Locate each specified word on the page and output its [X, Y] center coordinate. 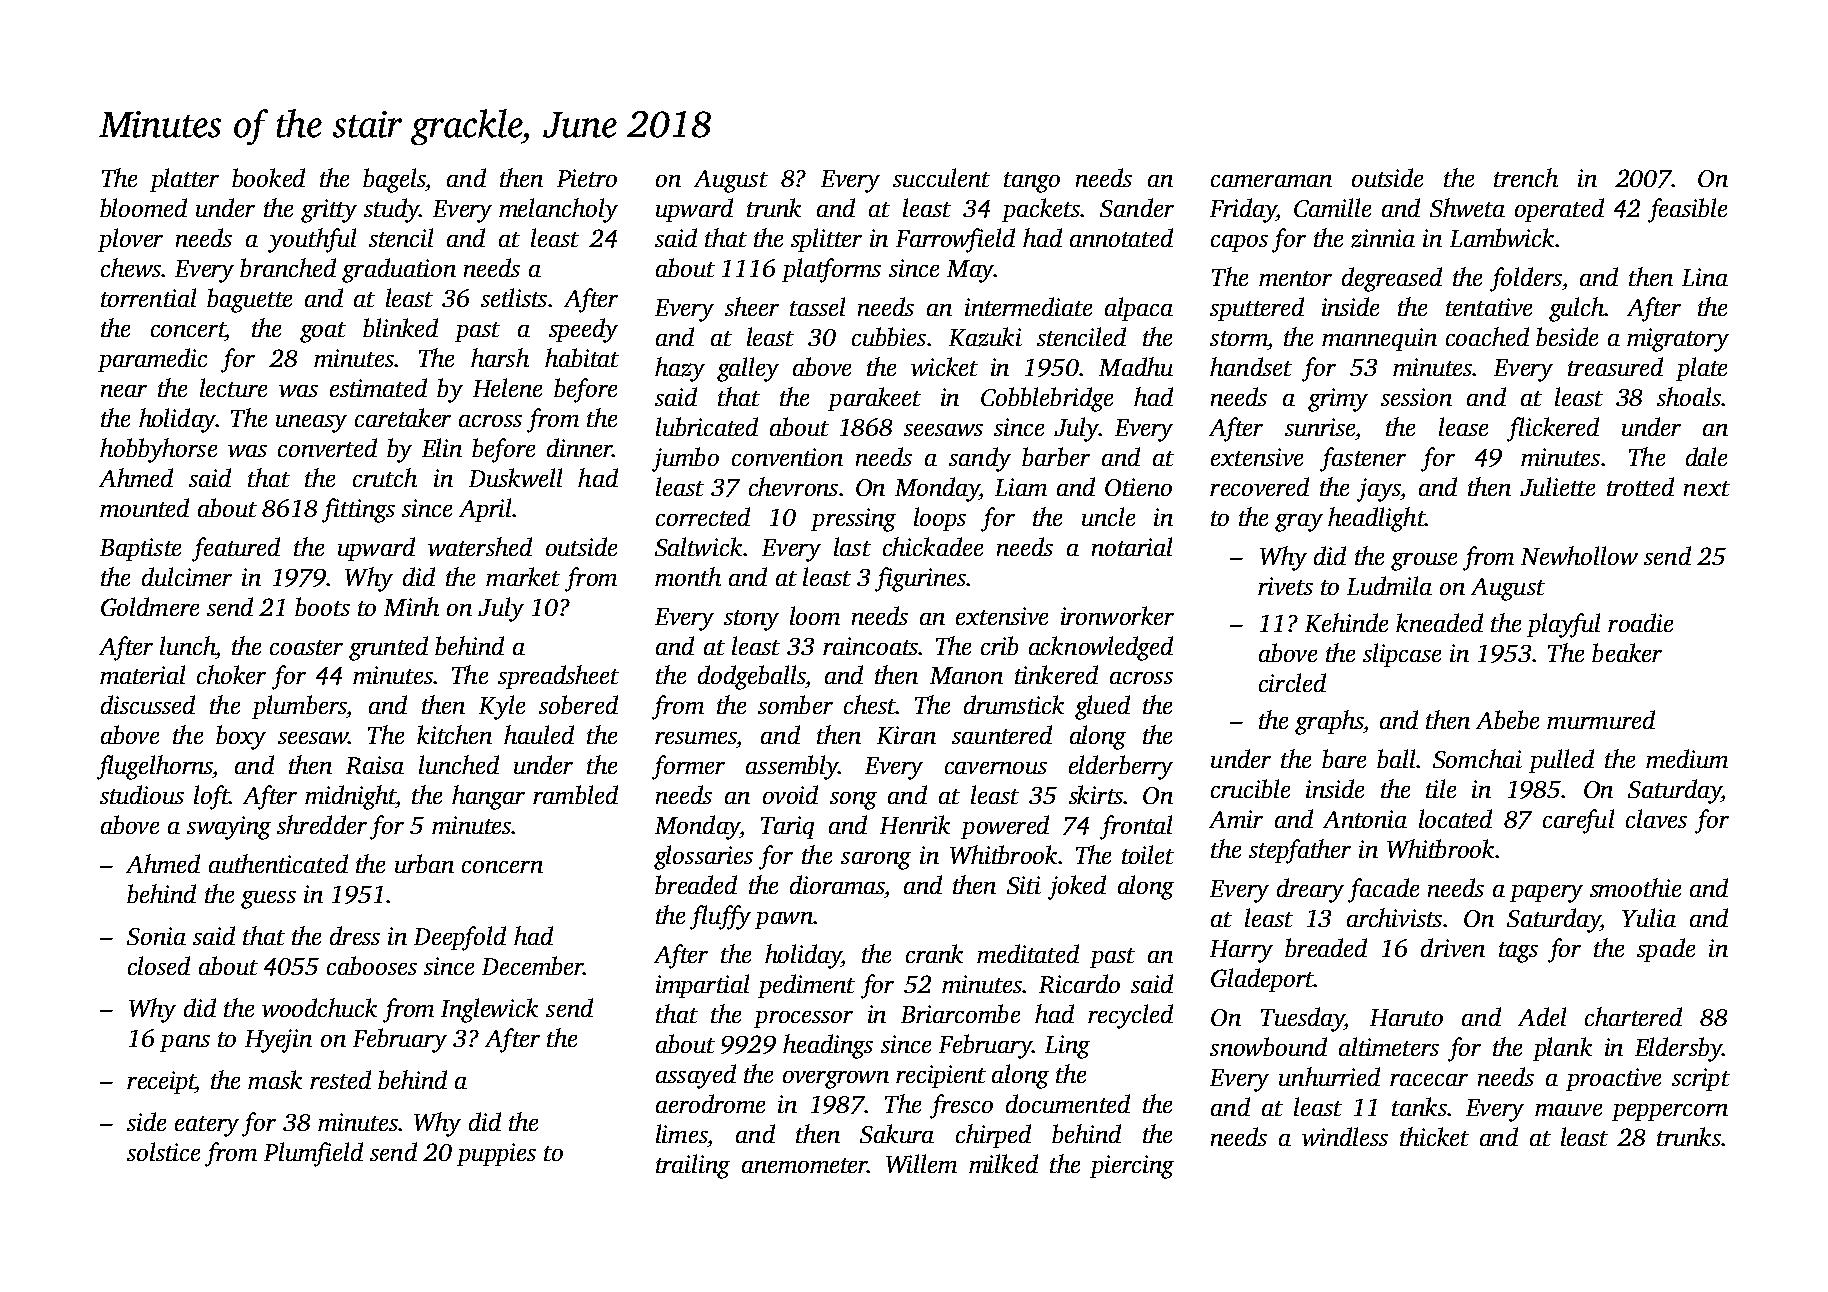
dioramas [837, 884]
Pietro [587, 178]
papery [1546, 894]
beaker [1627, 652]
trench [1526, 177]
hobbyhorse [158, 450]
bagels [394, 180]
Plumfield [313, 1154]
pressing [853, 520]
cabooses [372, 965]
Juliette [1557, 486]
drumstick [1014, 704]
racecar [1429, 1080]
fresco [961, 1106]
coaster [306, 647]
